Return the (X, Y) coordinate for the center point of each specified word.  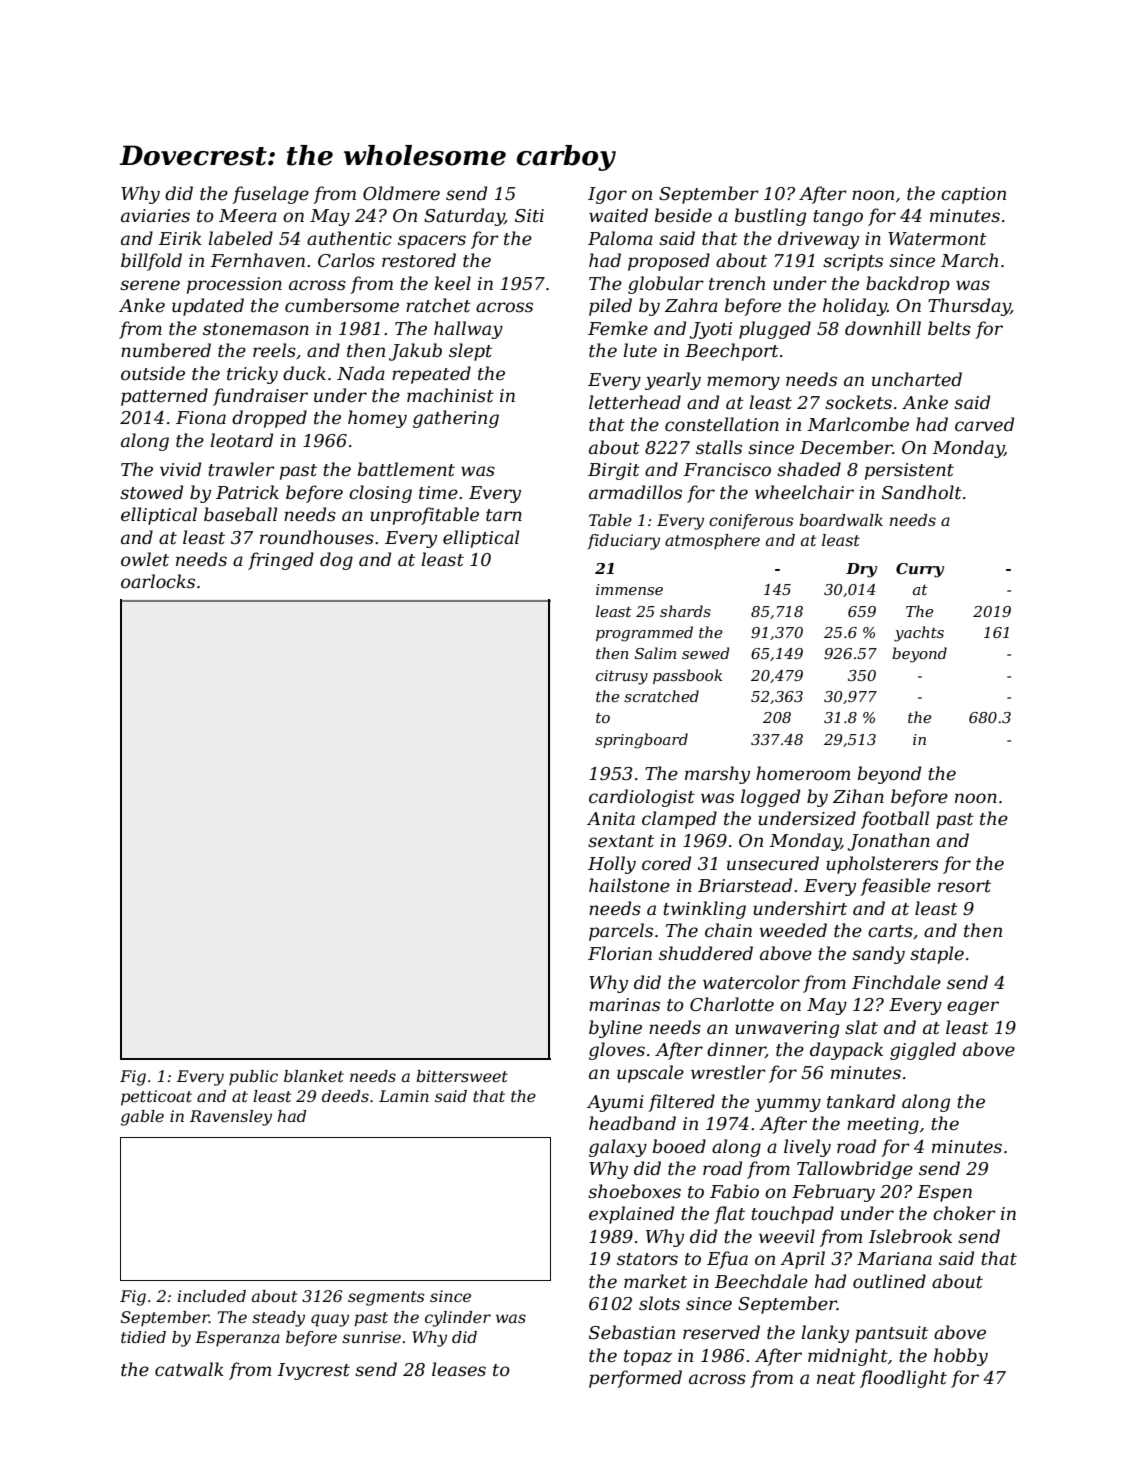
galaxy (618, 1148)
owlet (145, 559)
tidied (143, 1337)
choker (964, 1213)
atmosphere (712, 542)
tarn (504, 515)
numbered (166, 350)
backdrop (908, 285)
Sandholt (922, 492)
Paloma (620, 238)
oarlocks (158, 581)
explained (631, 1215)
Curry (920, 570)
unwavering (787, 1029)
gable (142, 1118)
